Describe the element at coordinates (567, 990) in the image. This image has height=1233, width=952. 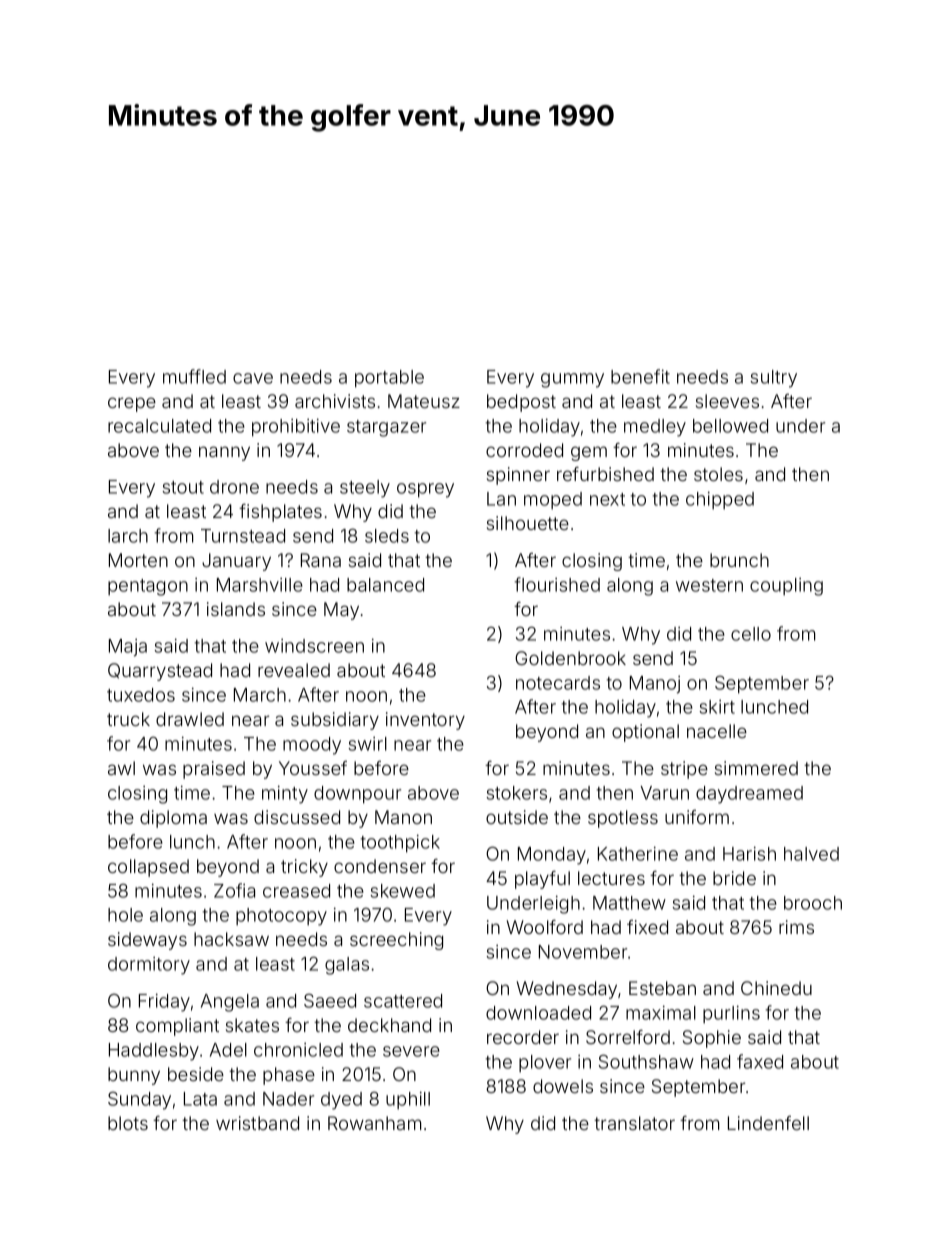
I see `Wednesday` at that location.
